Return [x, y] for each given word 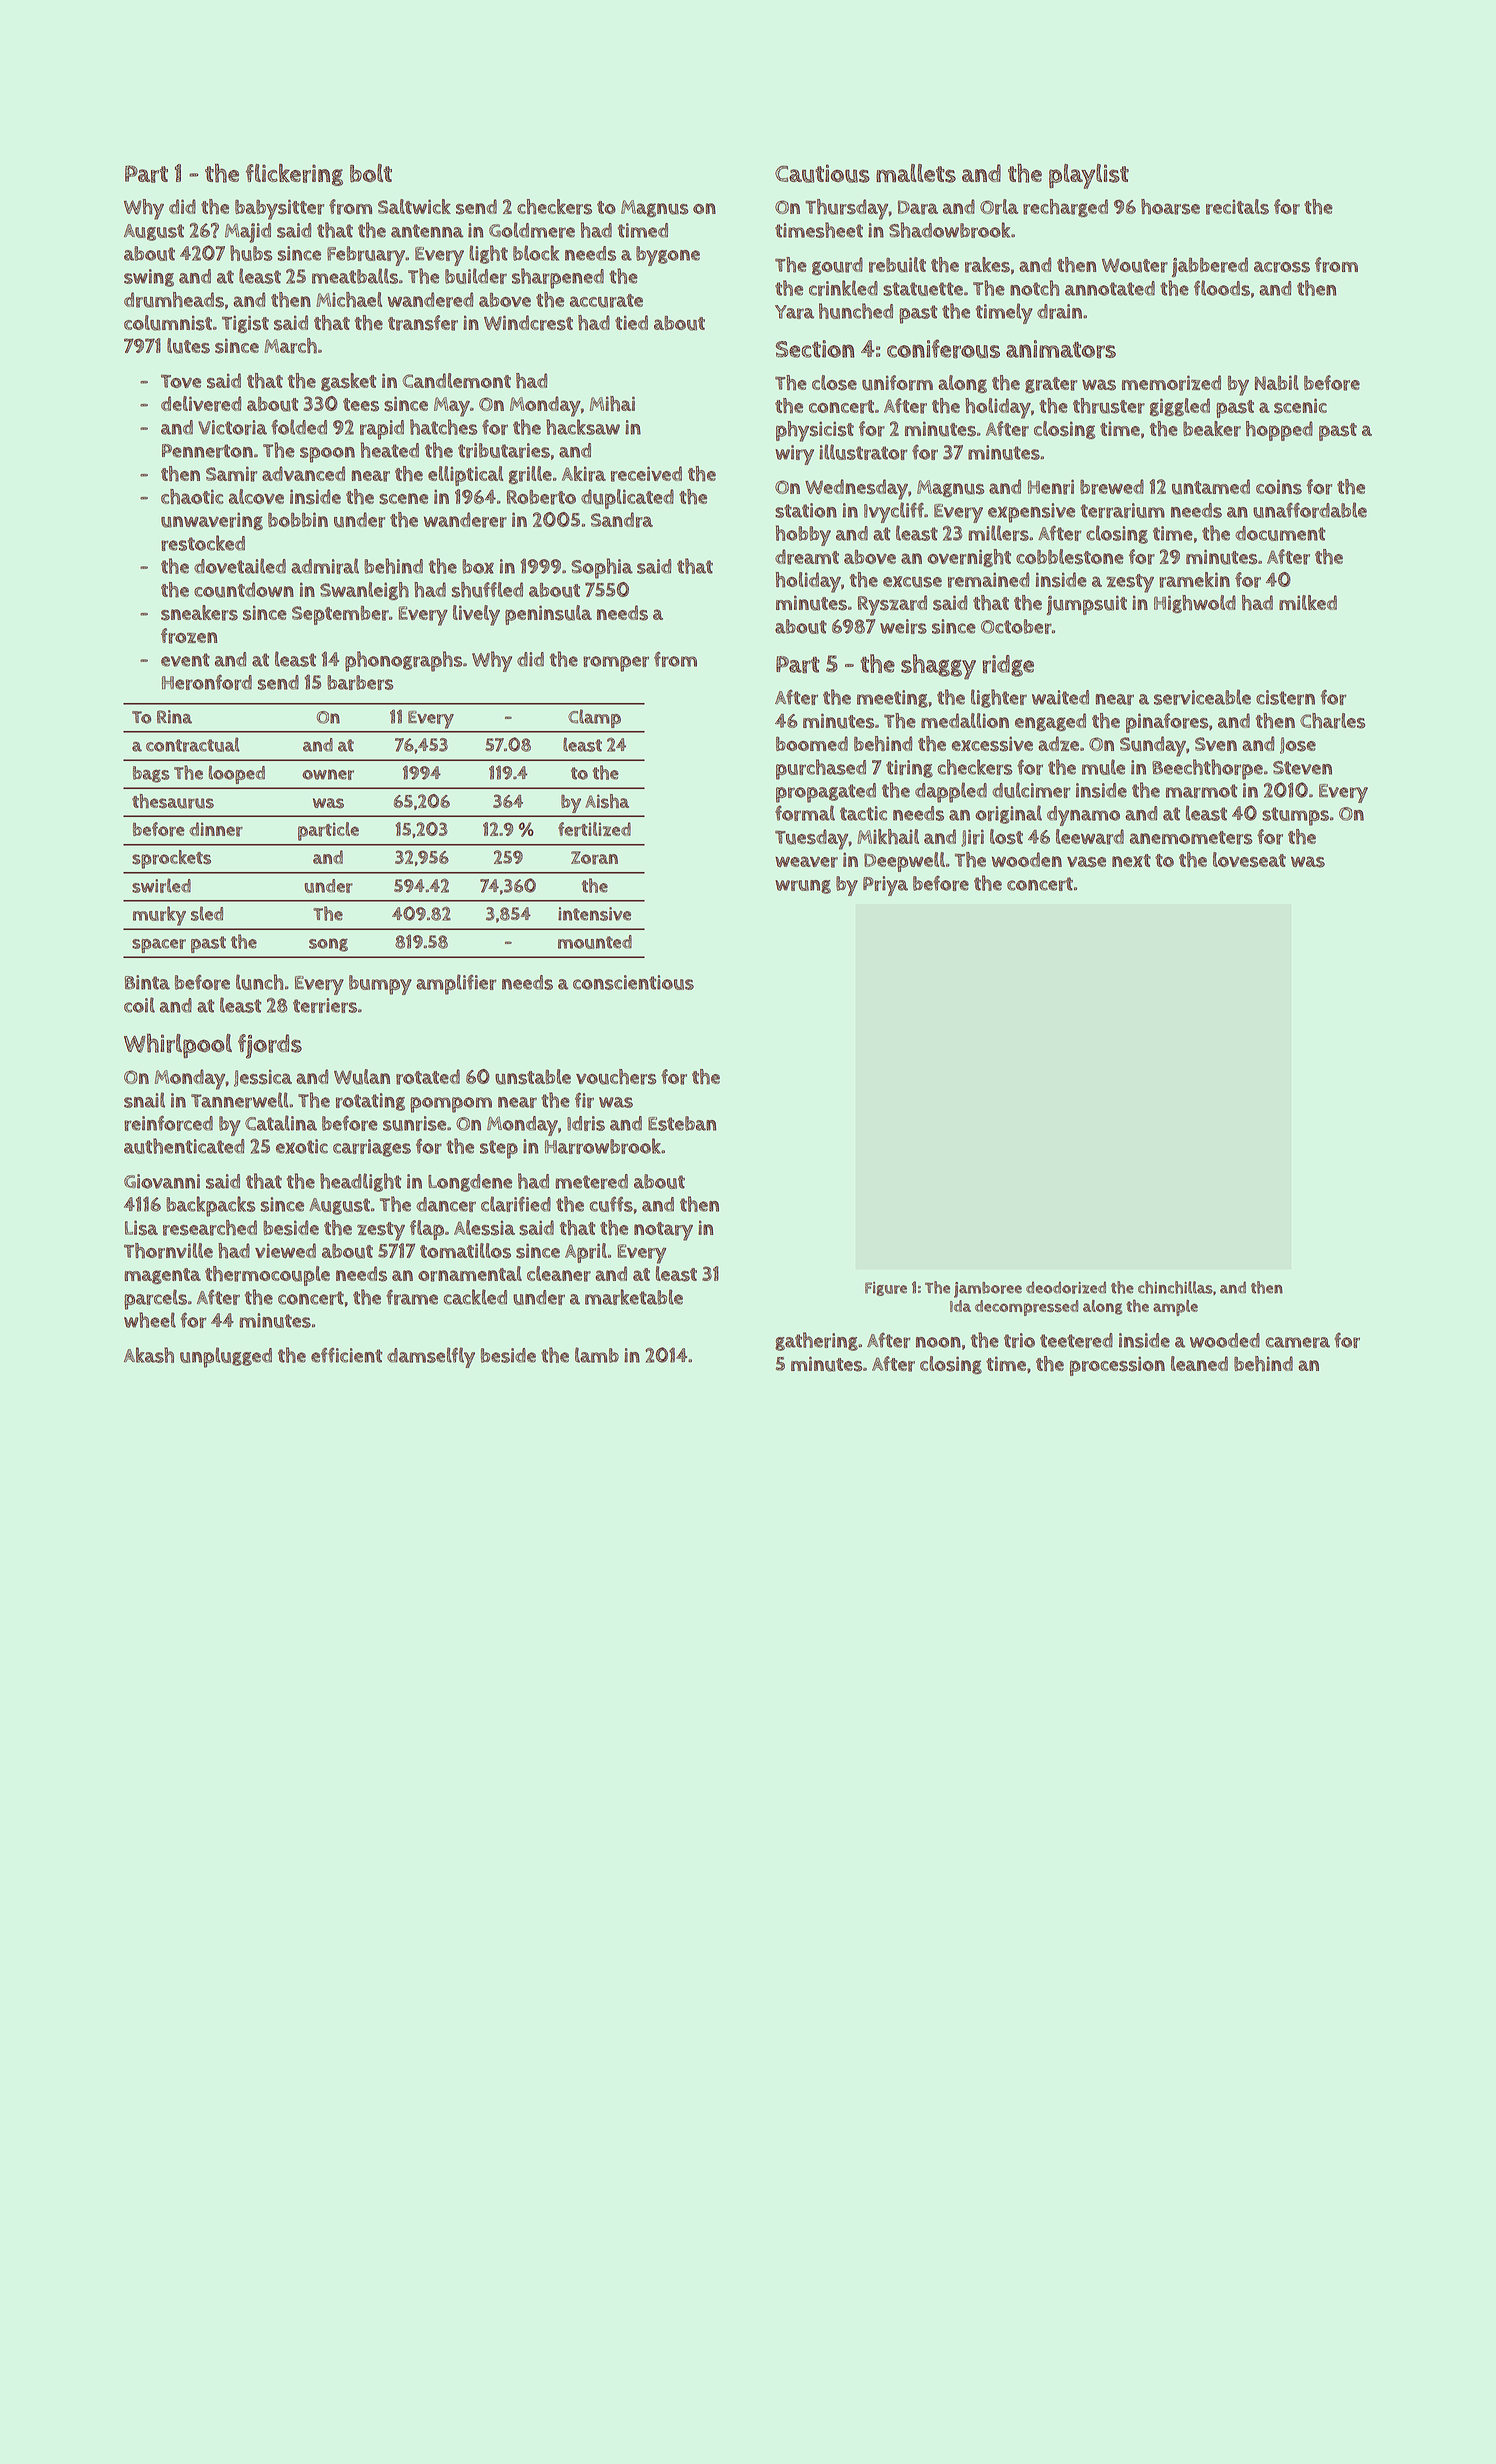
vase [1086, 862]
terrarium [1123, 510]
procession [1117, 1366]
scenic [1300, 406]
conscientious [633, 982]
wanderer [465, 520]
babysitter [279, 209]
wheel [150, 1320]
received [646, 474]
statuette [923, 289]
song [328, 945]
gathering [816, 1341]
